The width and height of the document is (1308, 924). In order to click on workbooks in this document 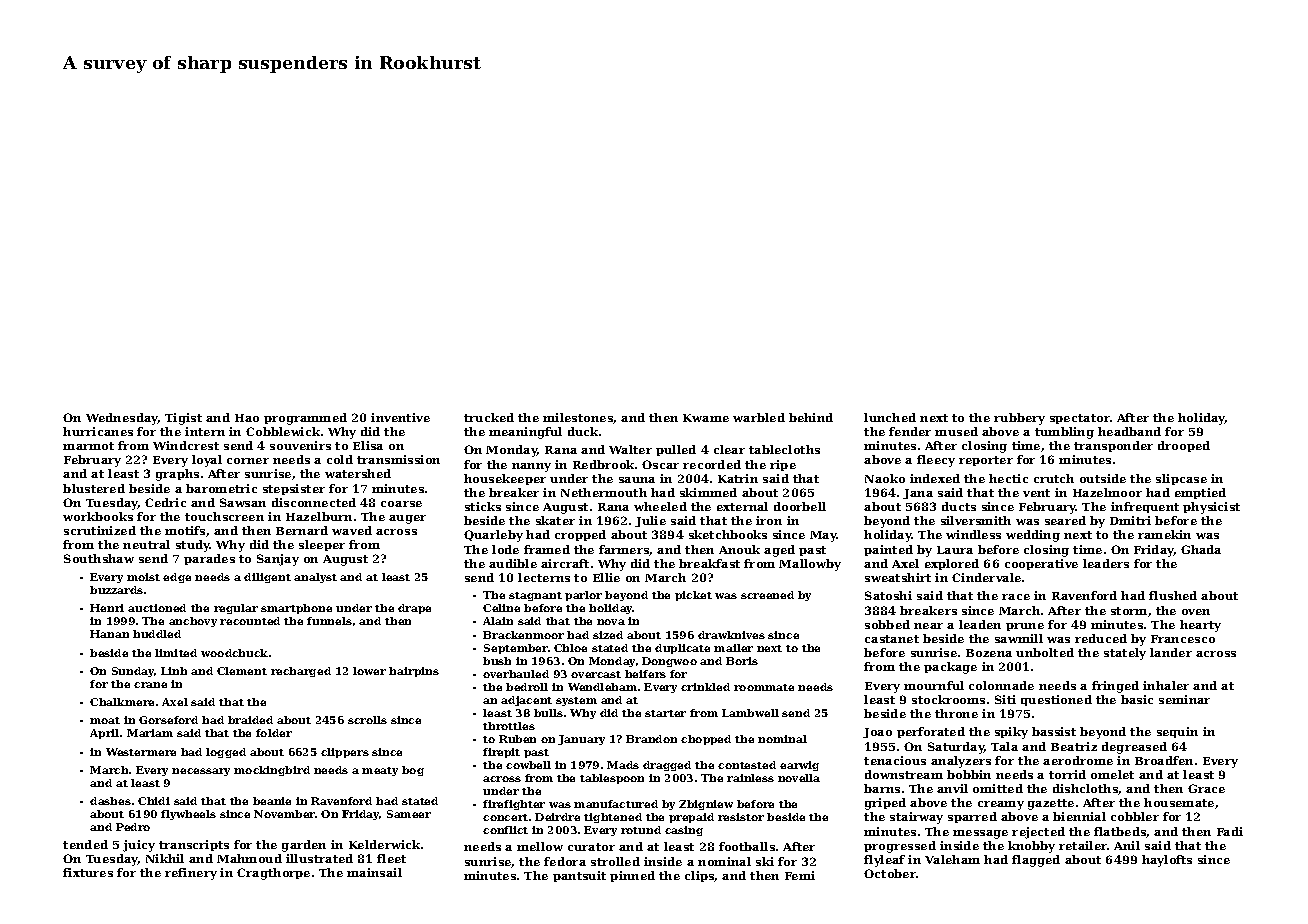, I will do `click(98, 516)`.
